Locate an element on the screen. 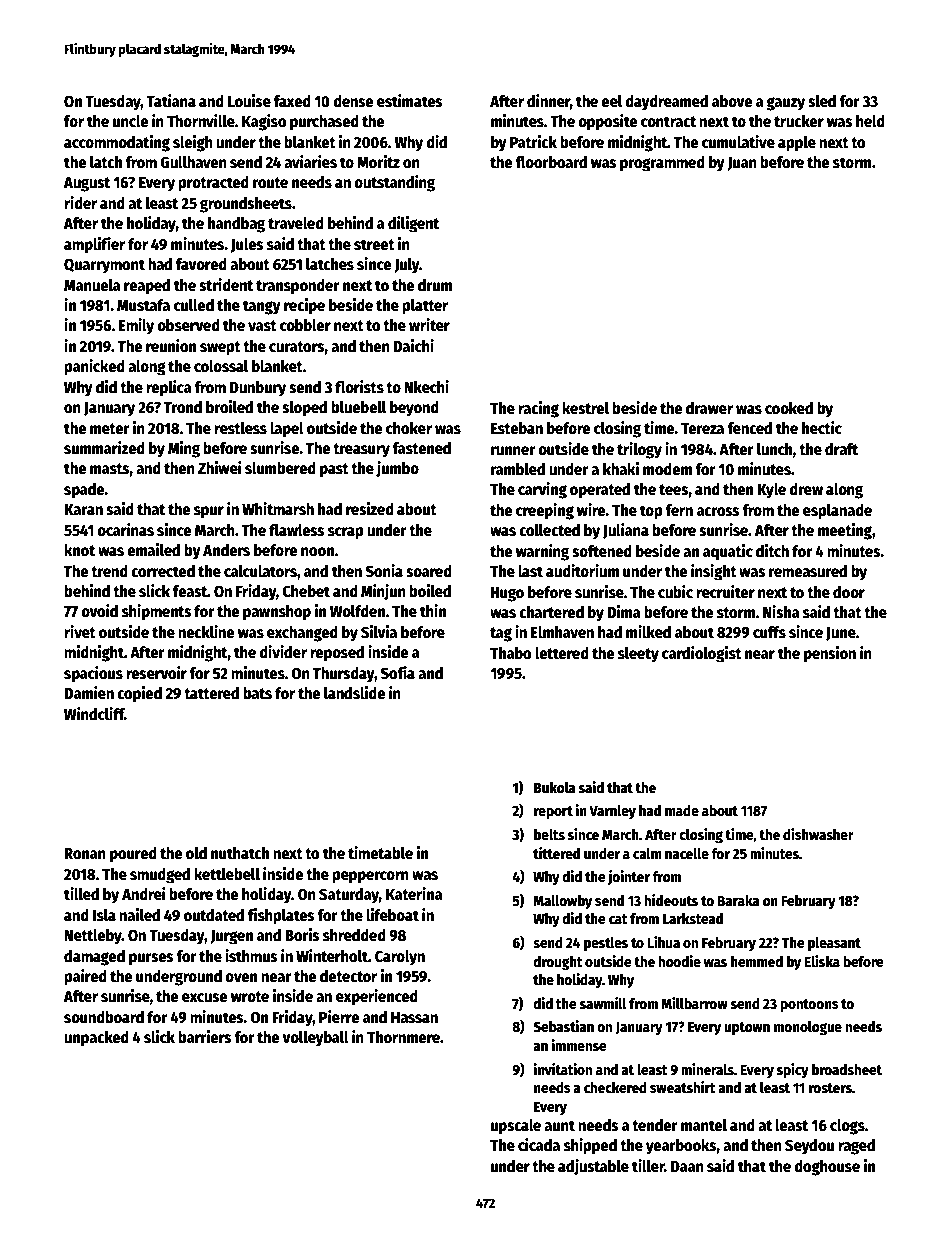 The height and width of the screenshot is (1233, 952). Hugo is located at coordinates (507, 594).
